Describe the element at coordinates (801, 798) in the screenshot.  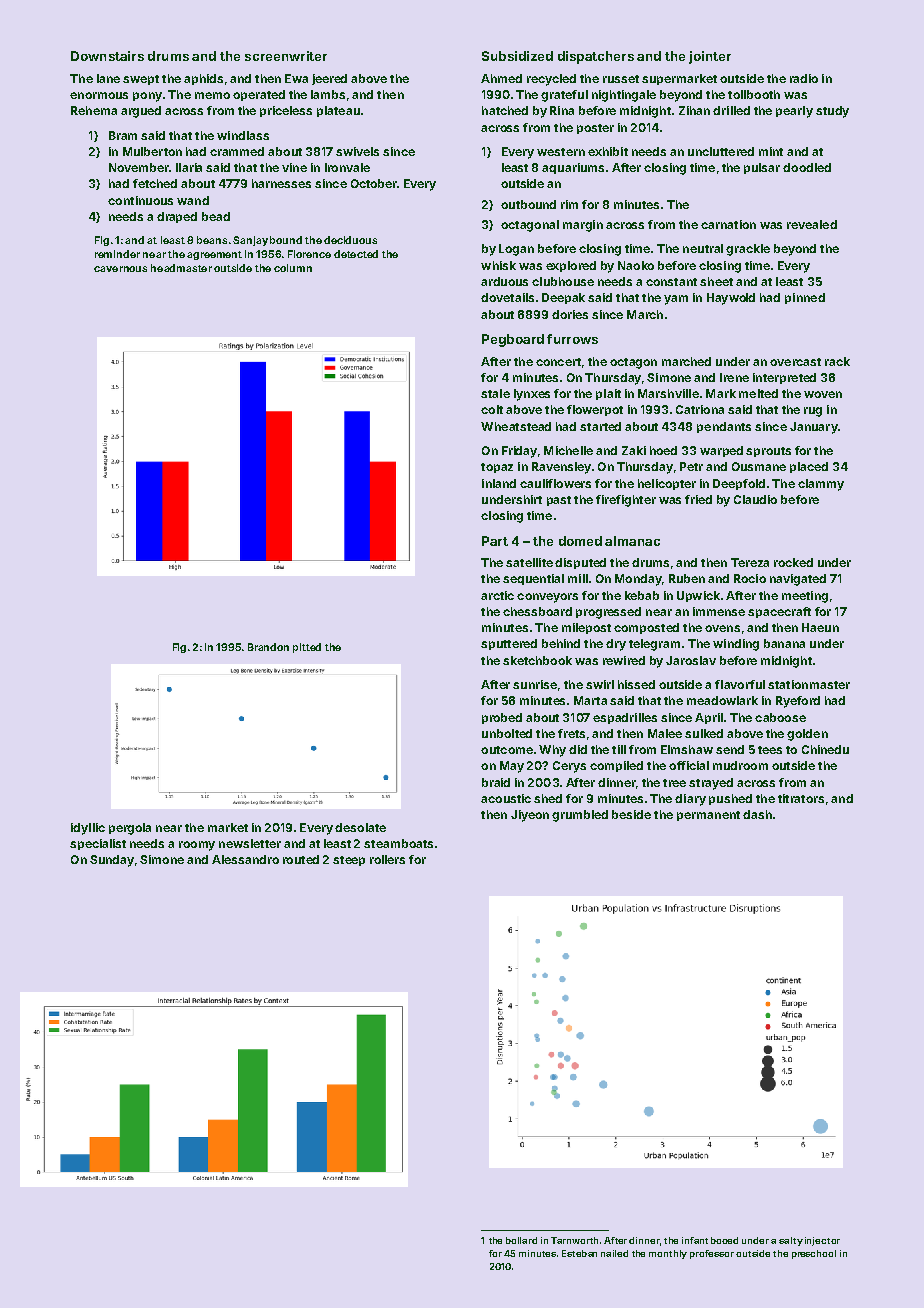
I see `titrators` at that location.
